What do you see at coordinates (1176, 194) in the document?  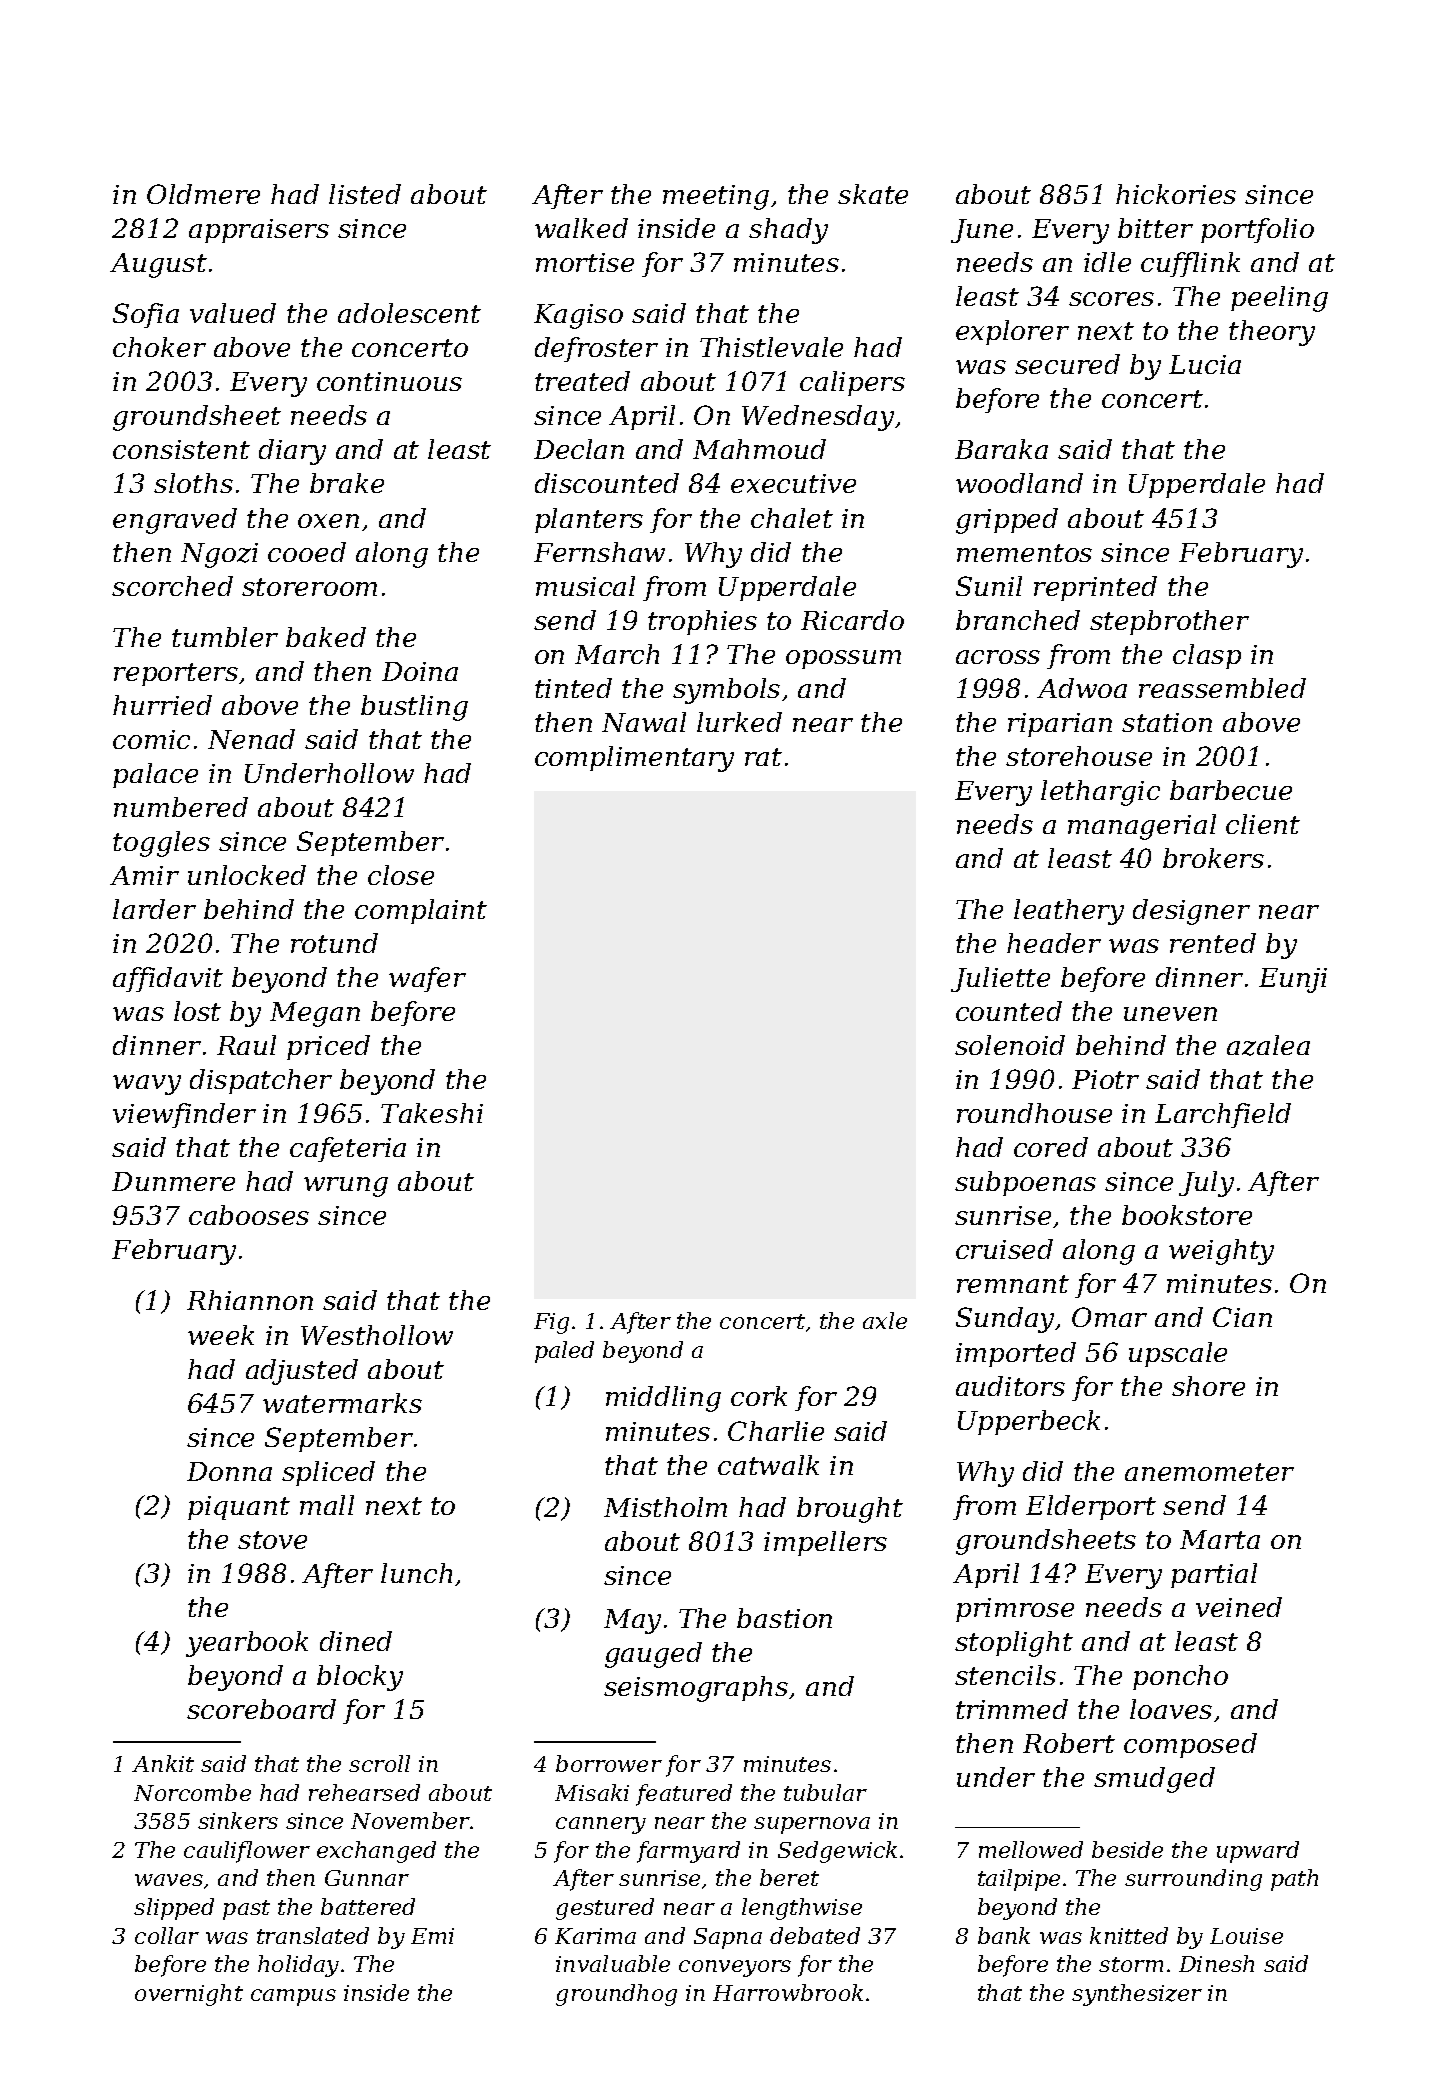 I see `hickories` at bounding box center [1176, 194].
